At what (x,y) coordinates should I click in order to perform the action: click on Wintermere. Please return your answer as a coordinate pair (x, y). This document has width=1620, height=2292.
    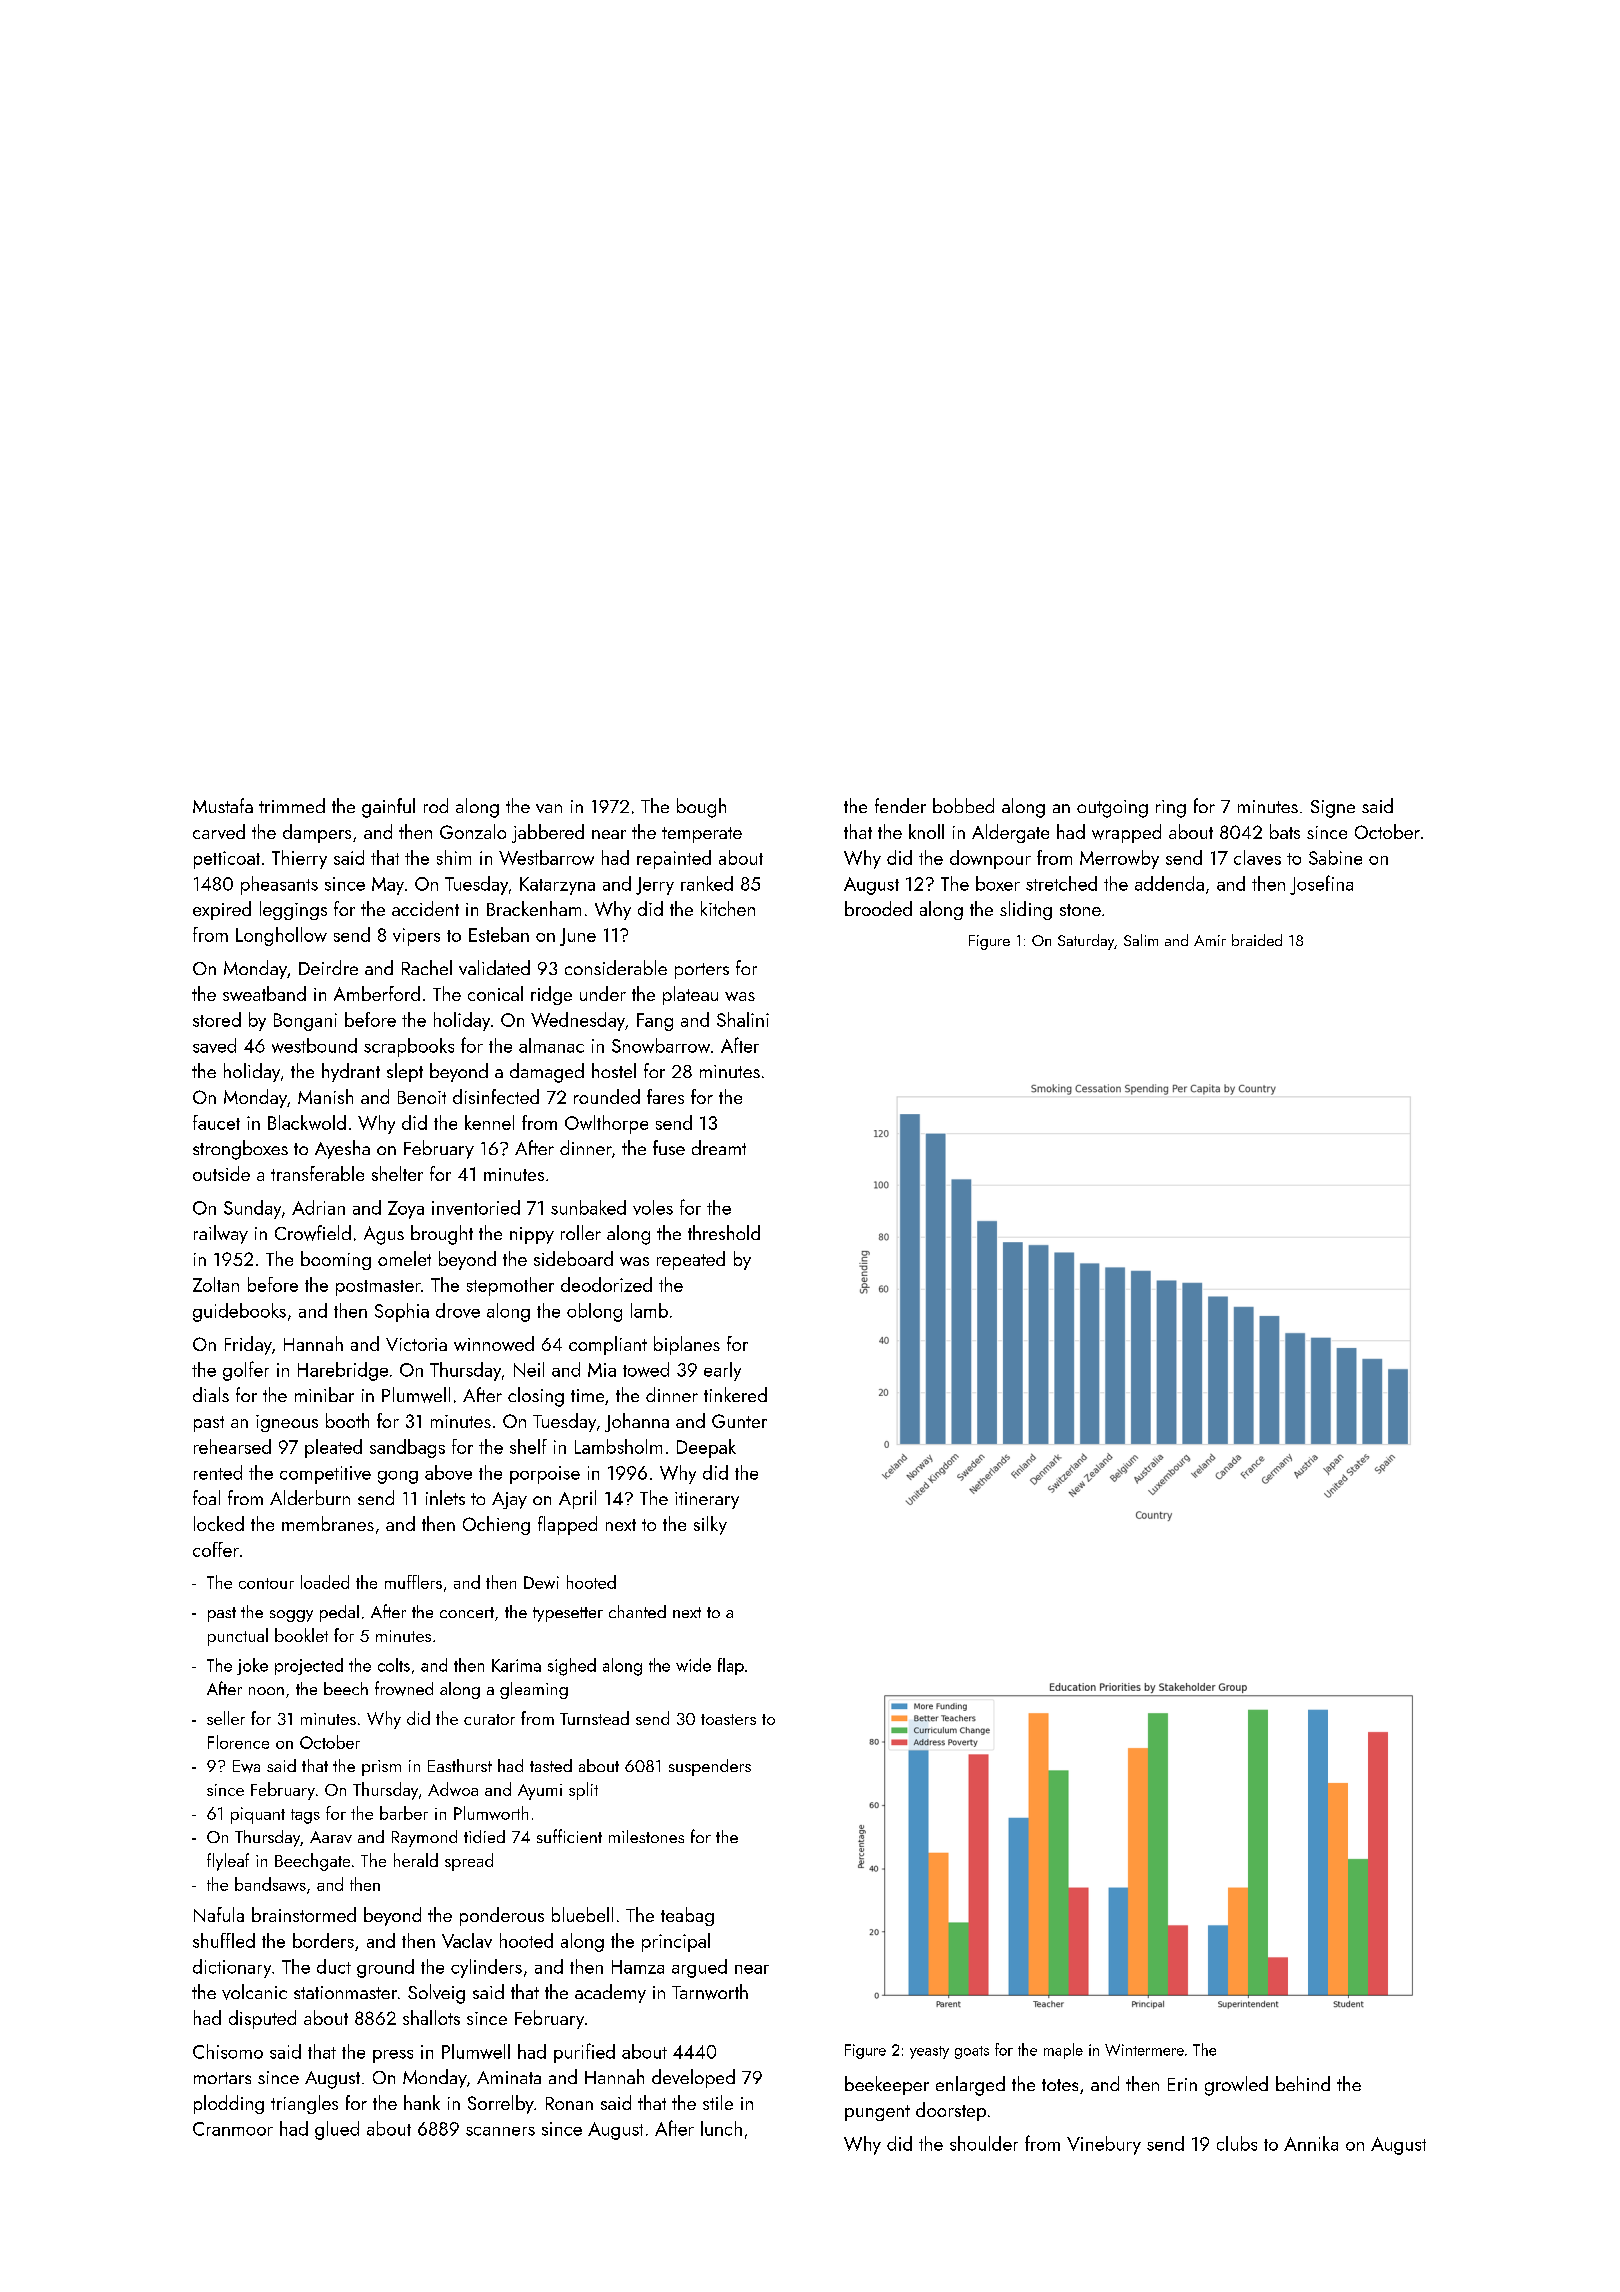
    Looking at the image, I should click on (1144, 2050).
